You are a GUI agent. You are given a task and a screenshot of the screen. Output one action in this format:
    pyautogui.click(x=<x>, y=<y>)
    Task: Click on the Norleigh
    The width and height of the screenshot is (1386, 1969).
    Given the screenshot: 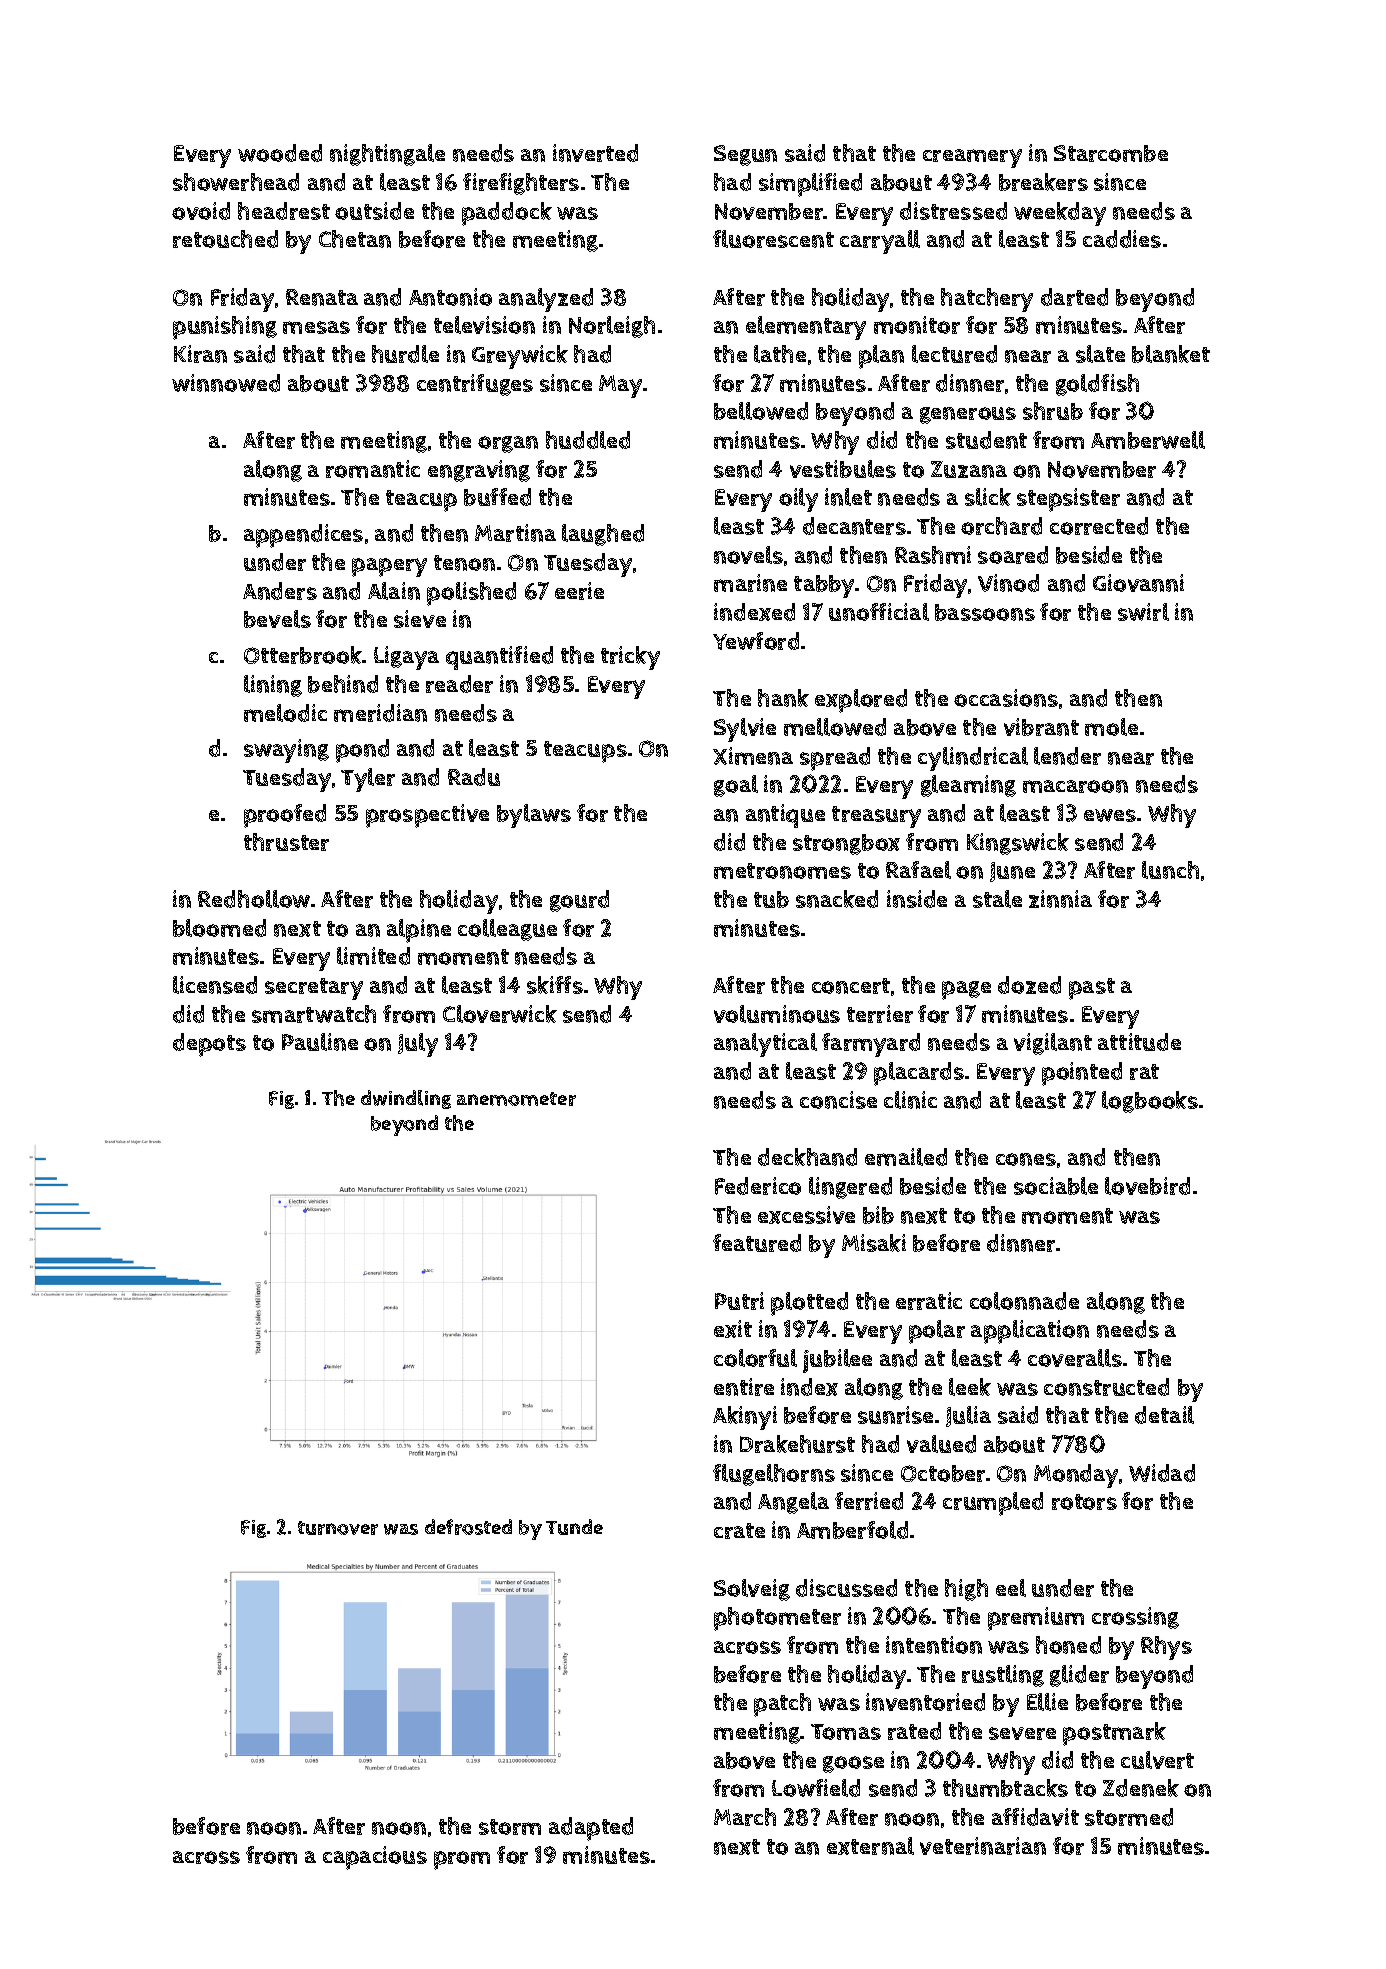 What is the action you would take?
    pyautogui.click(x=612, y=327)
